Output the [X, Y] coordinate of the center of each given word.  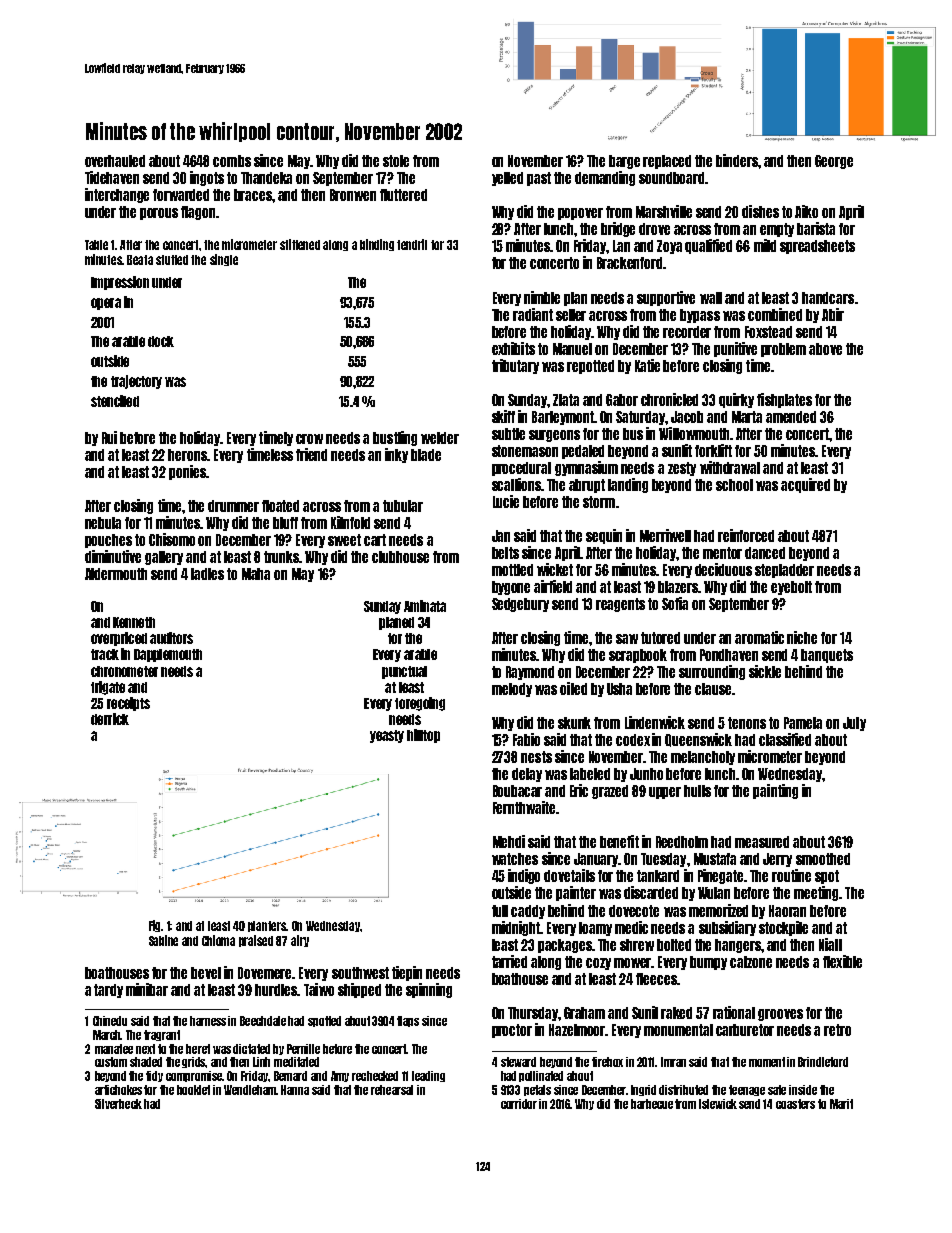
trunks [282, 557]
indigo [524, 876]
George [834, 162]
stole [396, 161]
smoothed [823, 859]
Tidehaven [112, 177]
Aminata [425, 606]
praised [256, 941]
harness [208, 1021]
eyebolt [791, 588]
